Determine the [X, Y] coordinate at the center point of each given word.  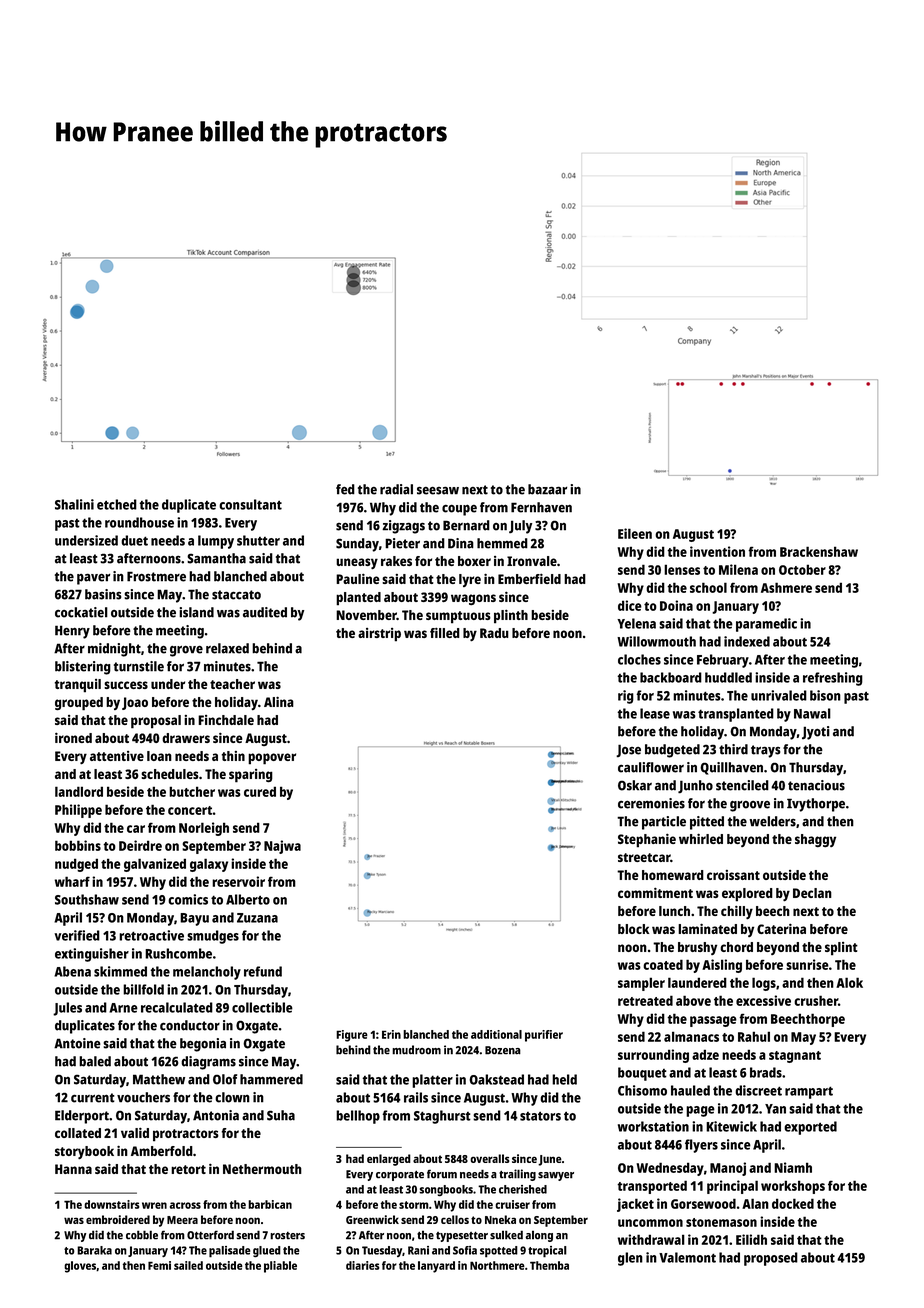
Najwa [282, 847]
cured [260, 791]
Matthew [159, 1079]
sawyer [556, 1176]
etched [117, 504]
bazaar [547, 489]
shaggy [815, 840]
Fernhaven [541, 507]
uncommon [650, 1223]
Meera [182, 1220]
